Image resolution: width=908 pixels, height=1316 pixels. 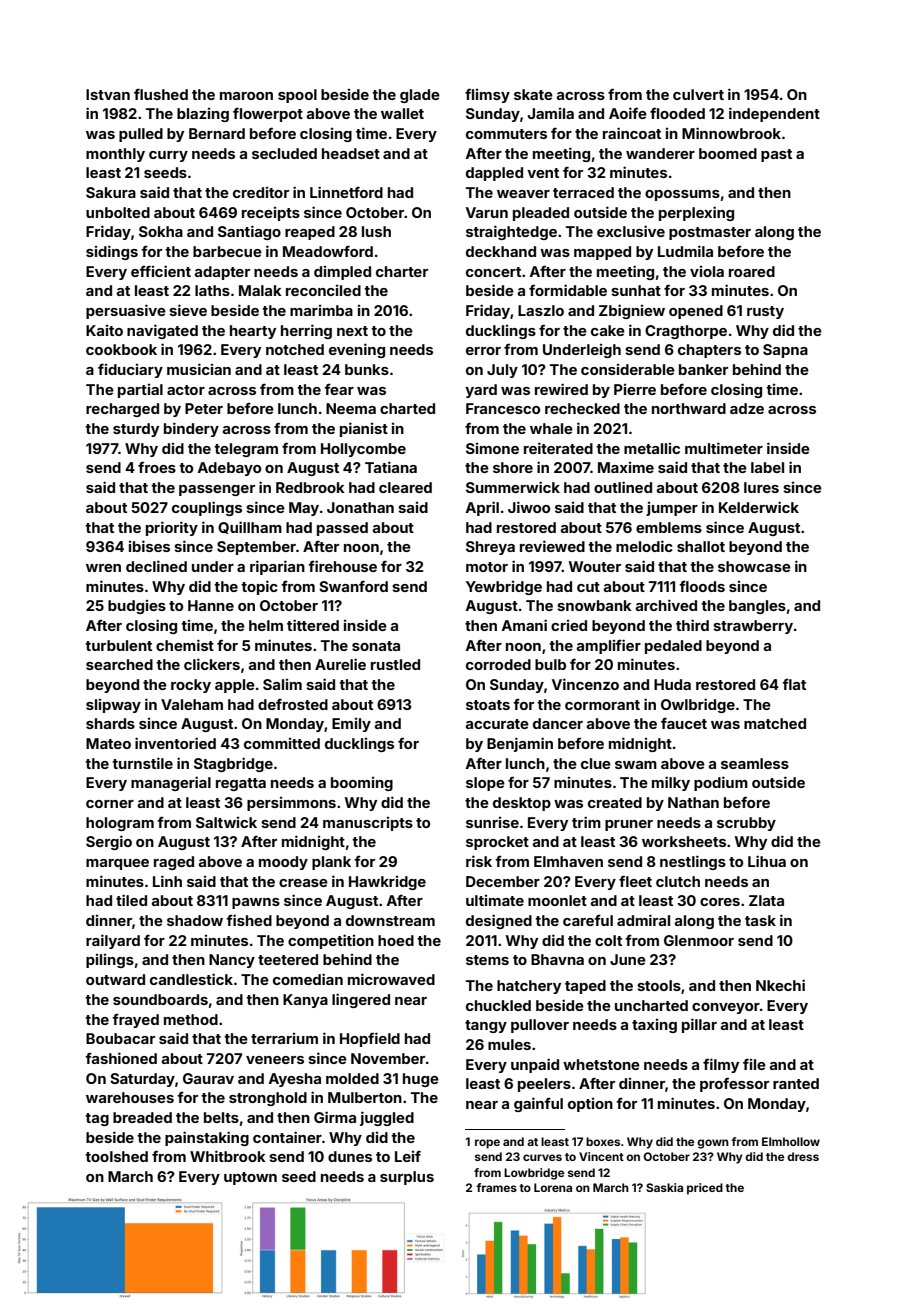 I want to click on independent, so click(x=774, y=114).
